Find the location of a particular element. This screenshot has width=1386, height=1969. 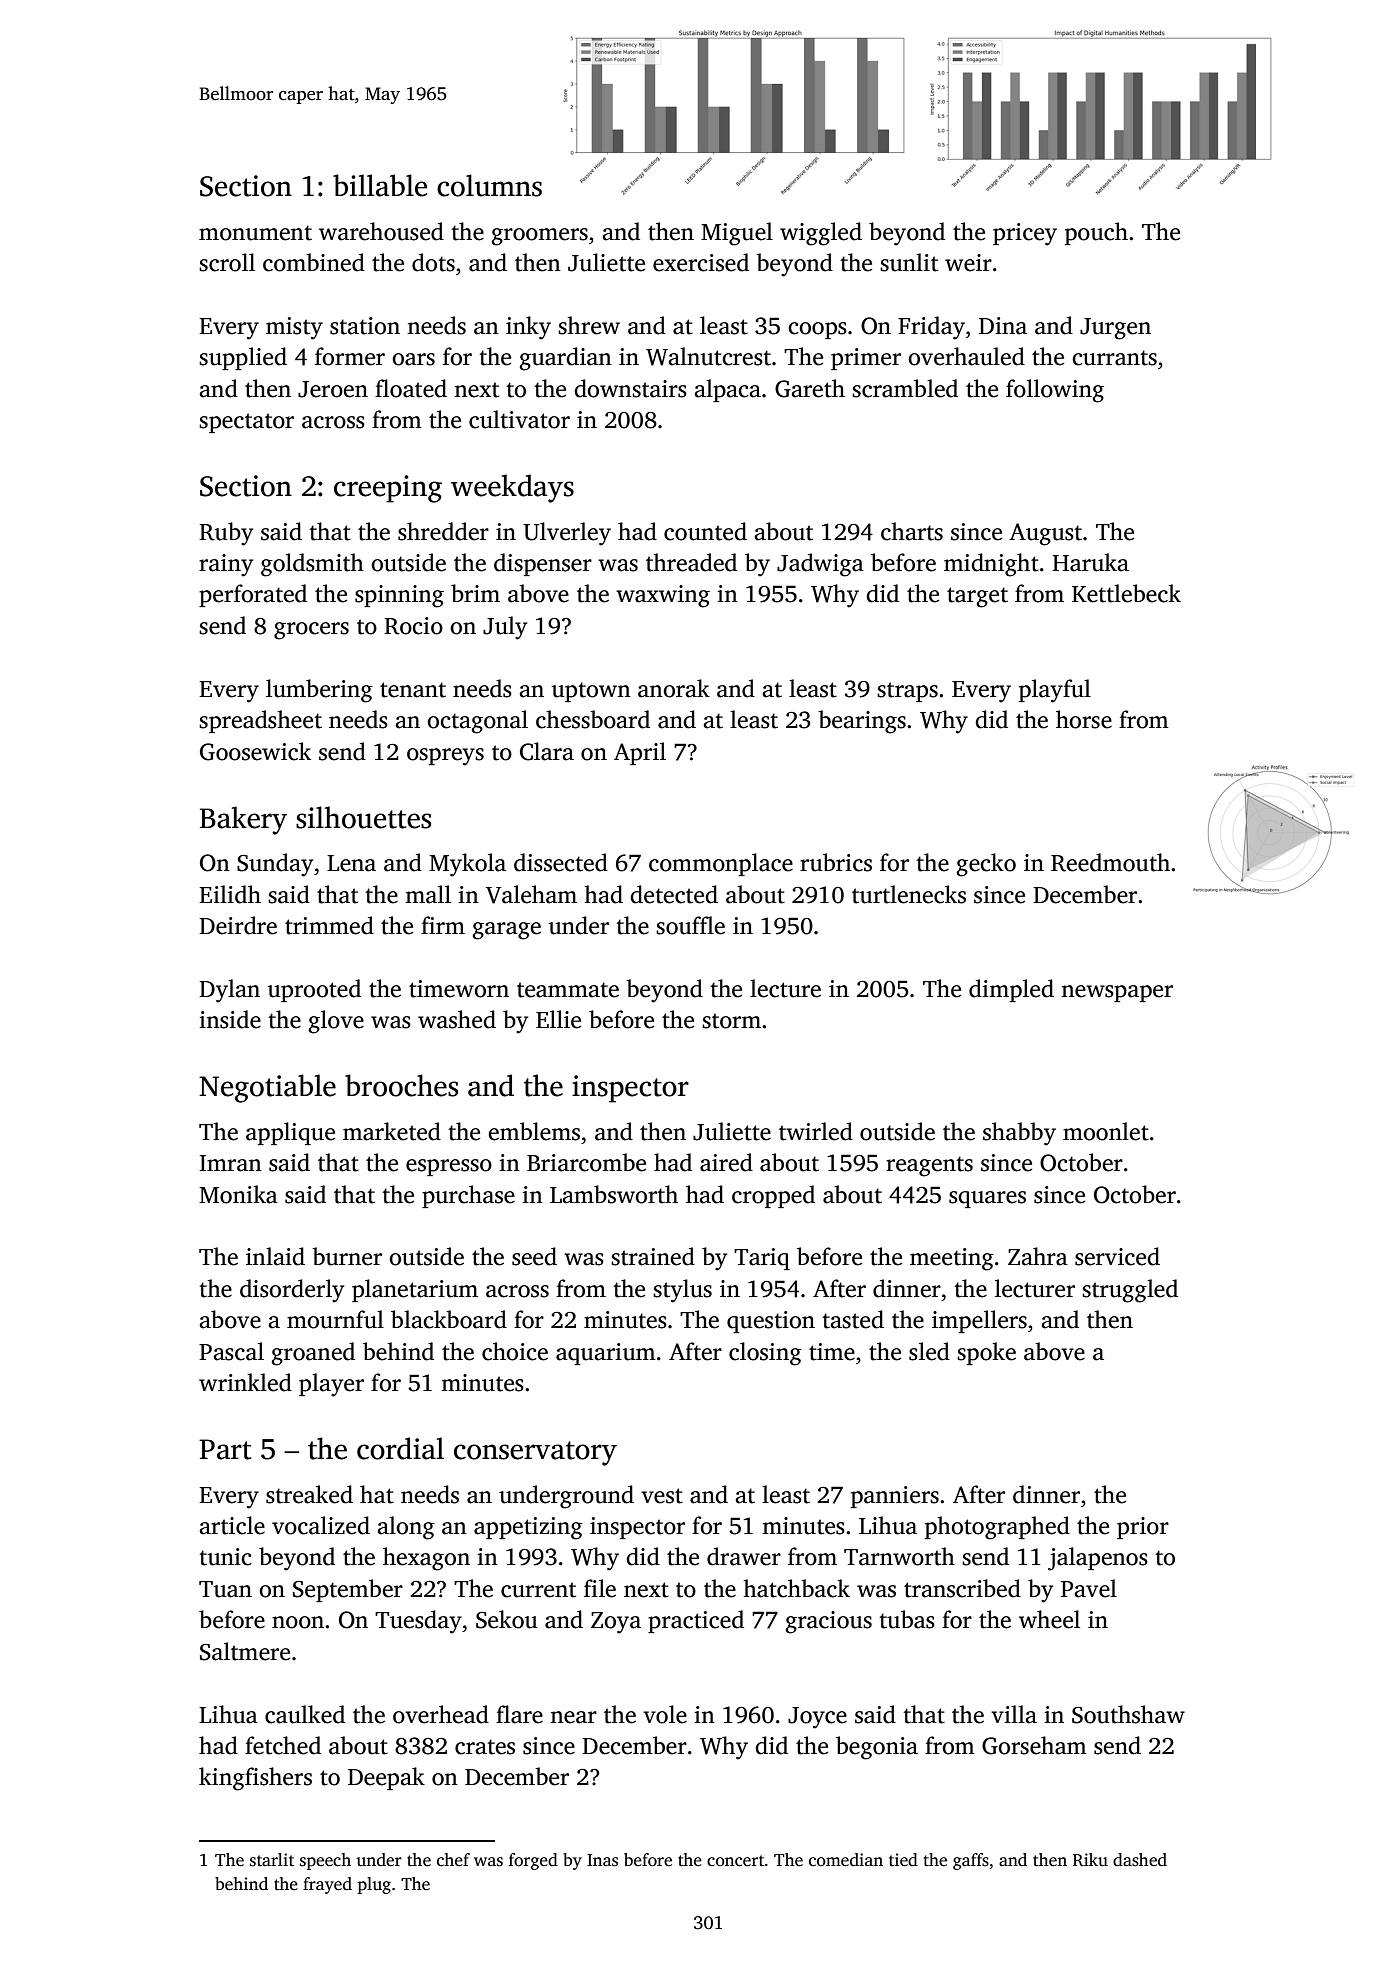

Joyce is located at coordinates (817, 1718).
